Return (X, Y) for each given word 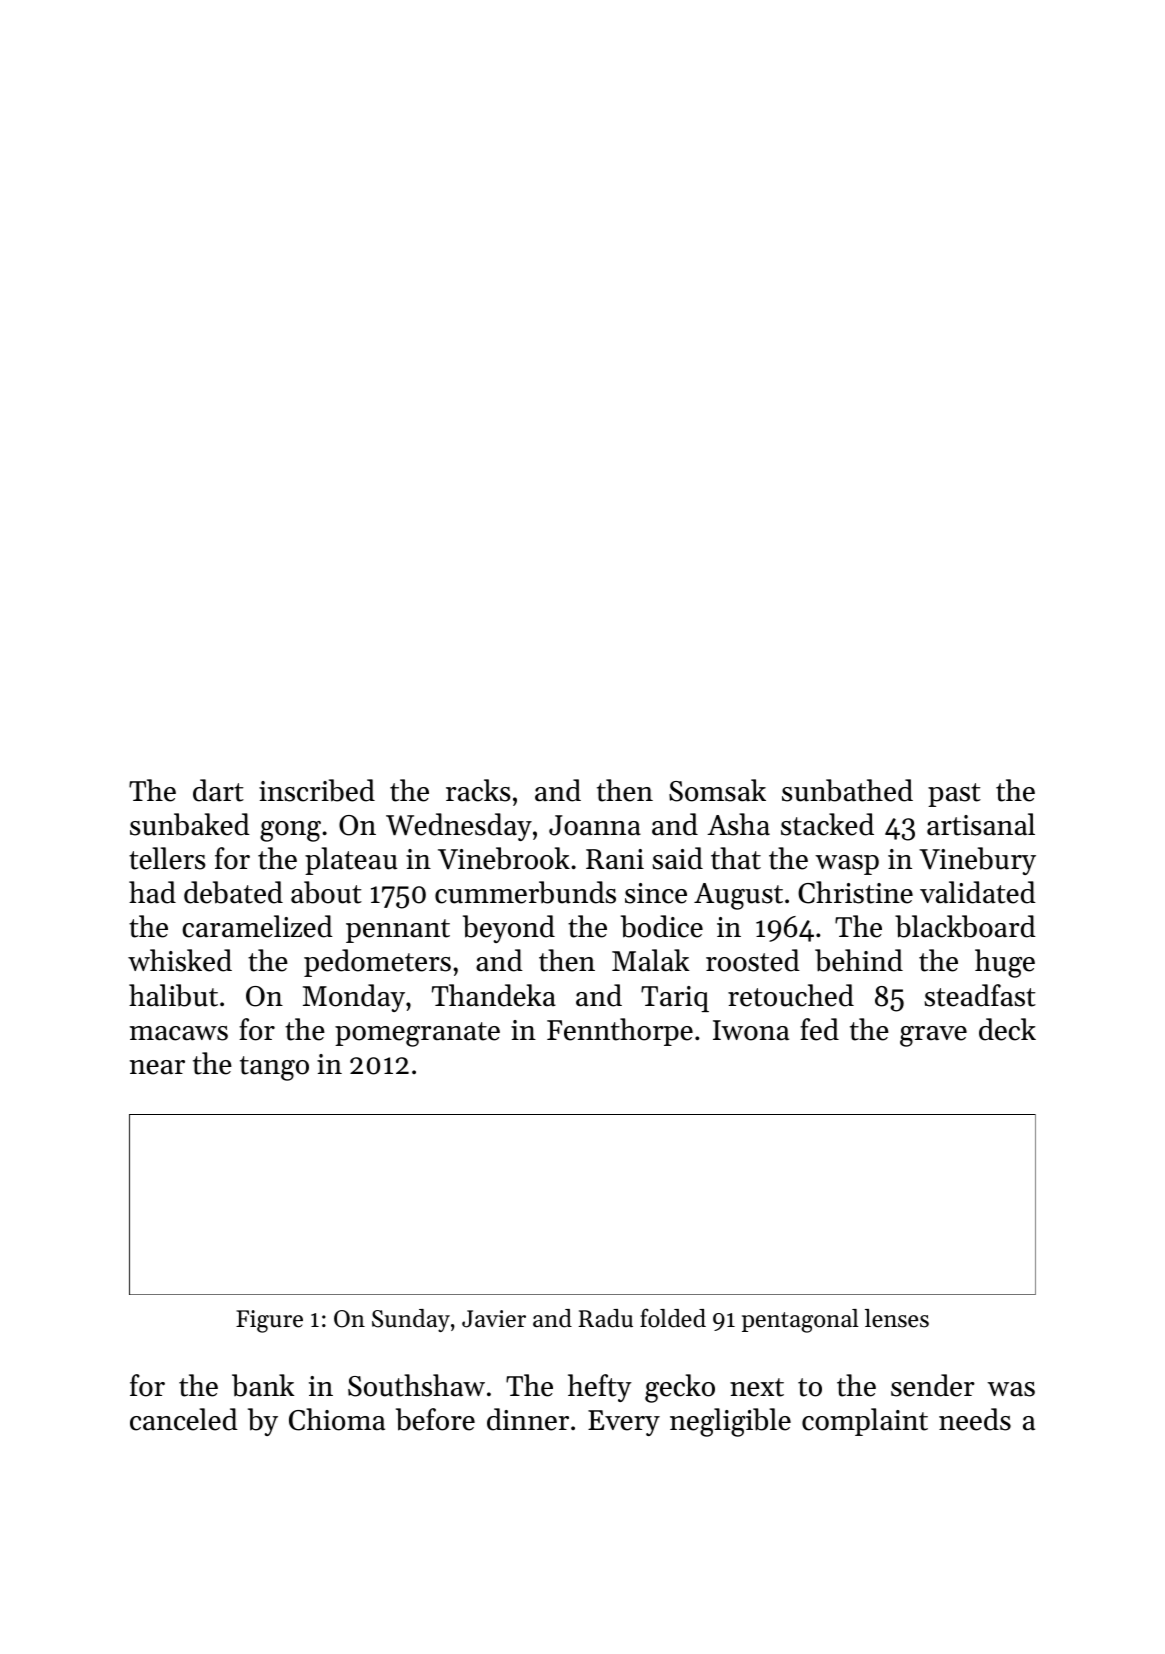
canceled (184, 1419)
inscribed (317, 790)
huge (1005, 963)
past (954, 795)
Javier (494, 1319)
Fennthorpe (620, 1032)
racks (478, 790)
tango (274, 1068)
